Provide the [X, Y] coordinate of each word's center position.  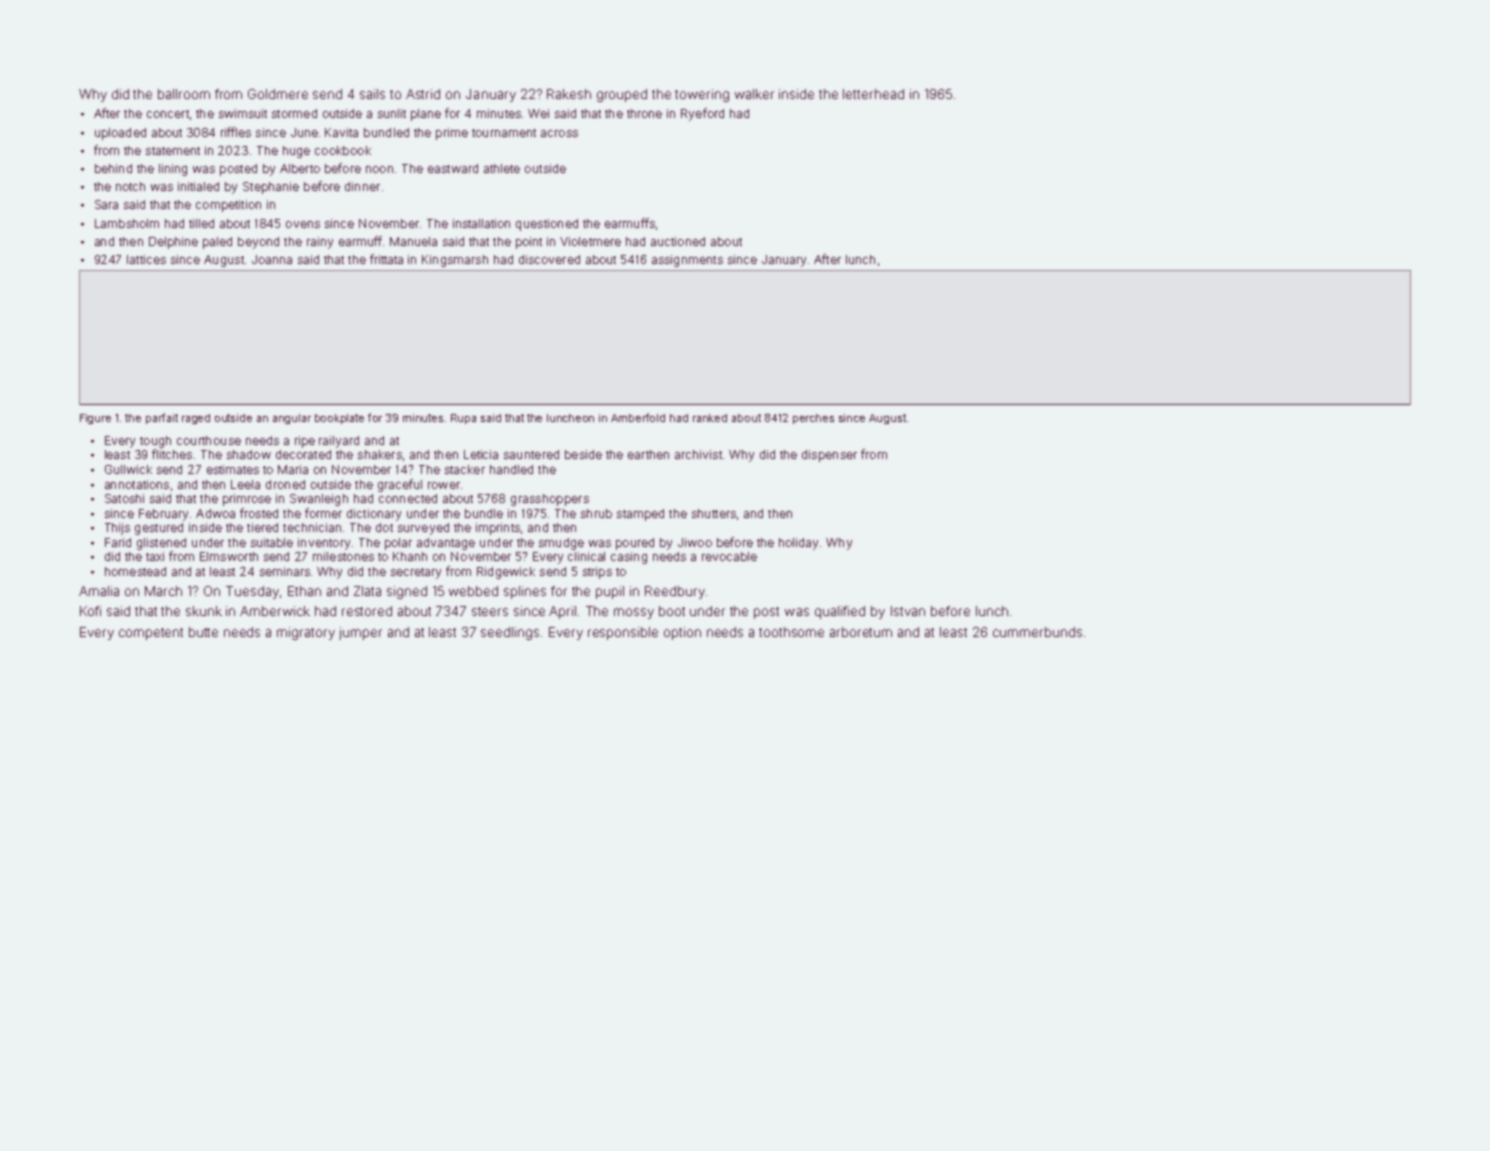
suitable [272, 542]
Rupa [463, 419]
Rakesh [569, 94]
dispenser [829, 456]
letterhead [873, 94]
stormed [294, 113]
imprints [498, 529]
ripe [305, 442]
